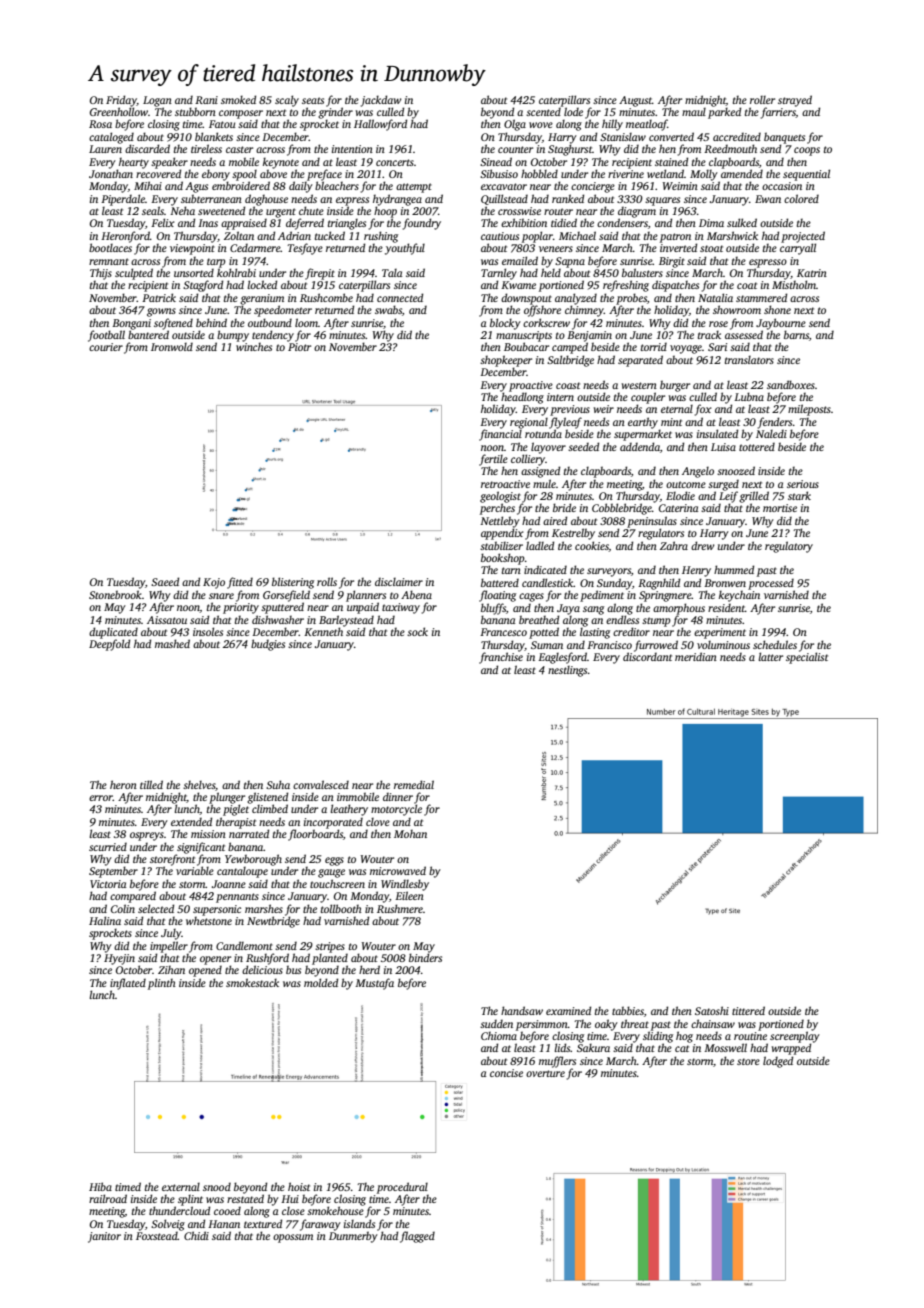 This image has width=924, height=1308. Describe the element at coordinates (696, 656) in the image. I see `meridian` at that location.
